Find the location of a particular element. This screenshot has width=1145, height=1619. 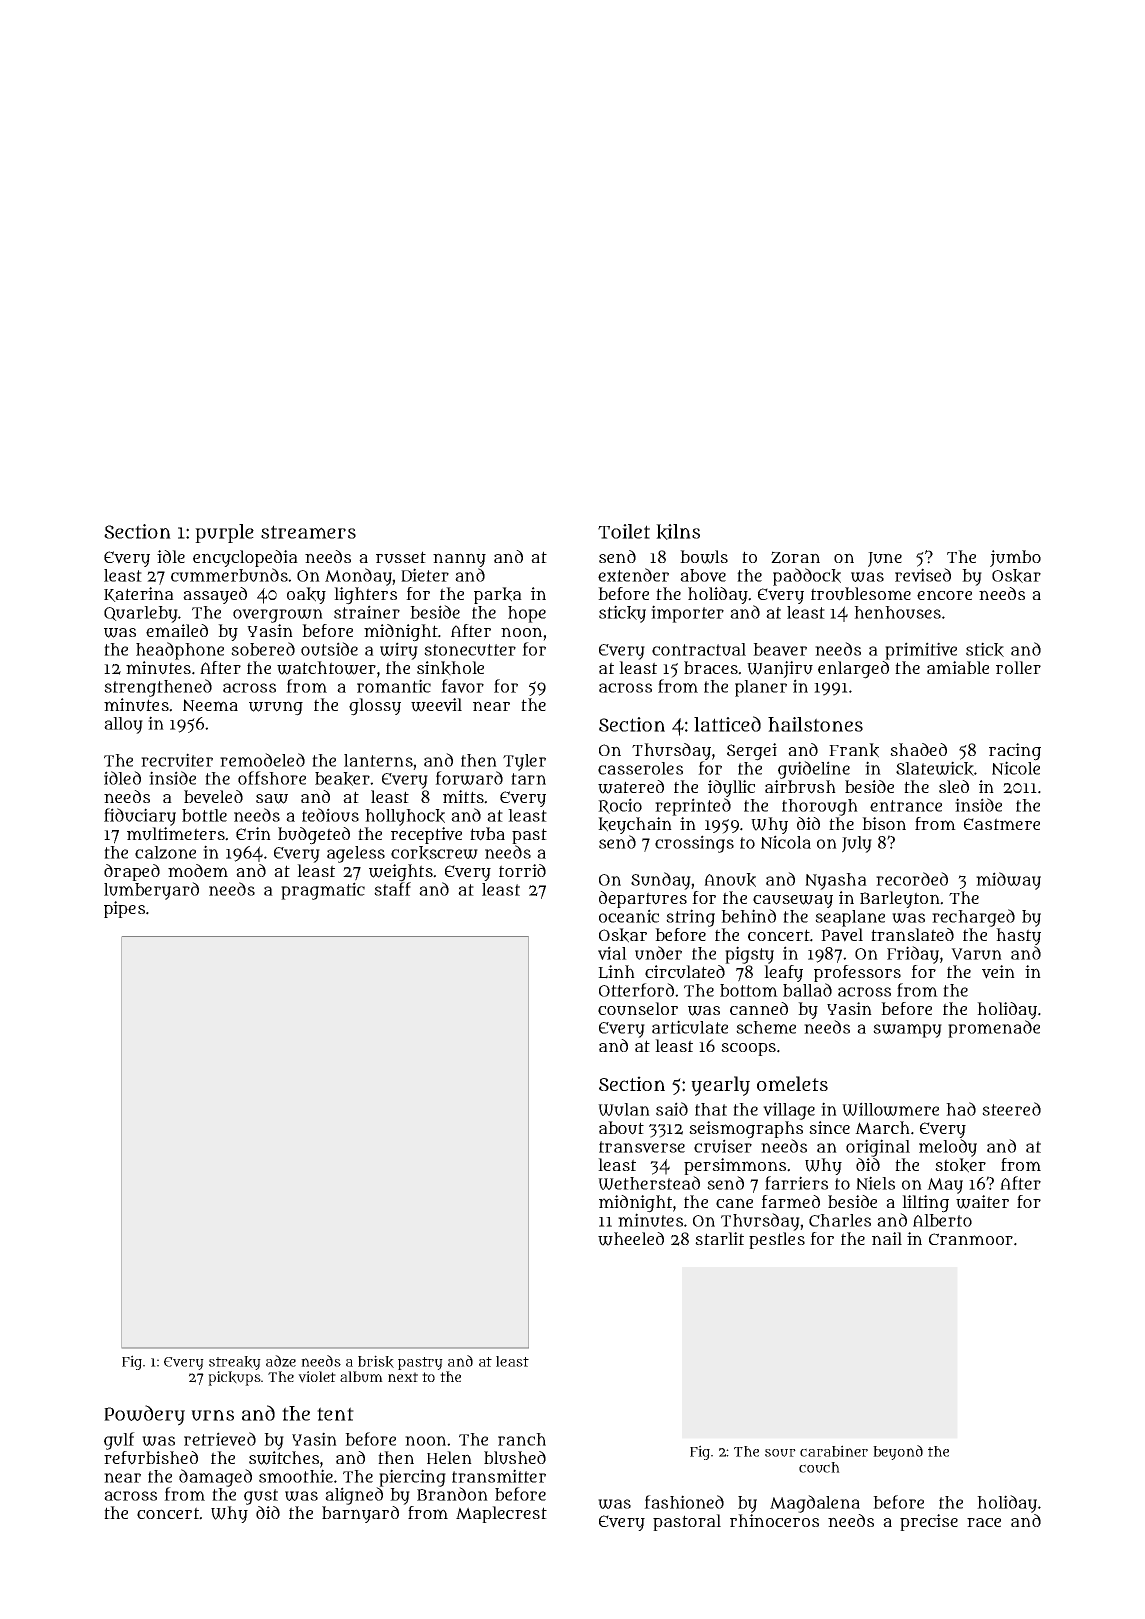

purple is located at coordinates (224, 533).
